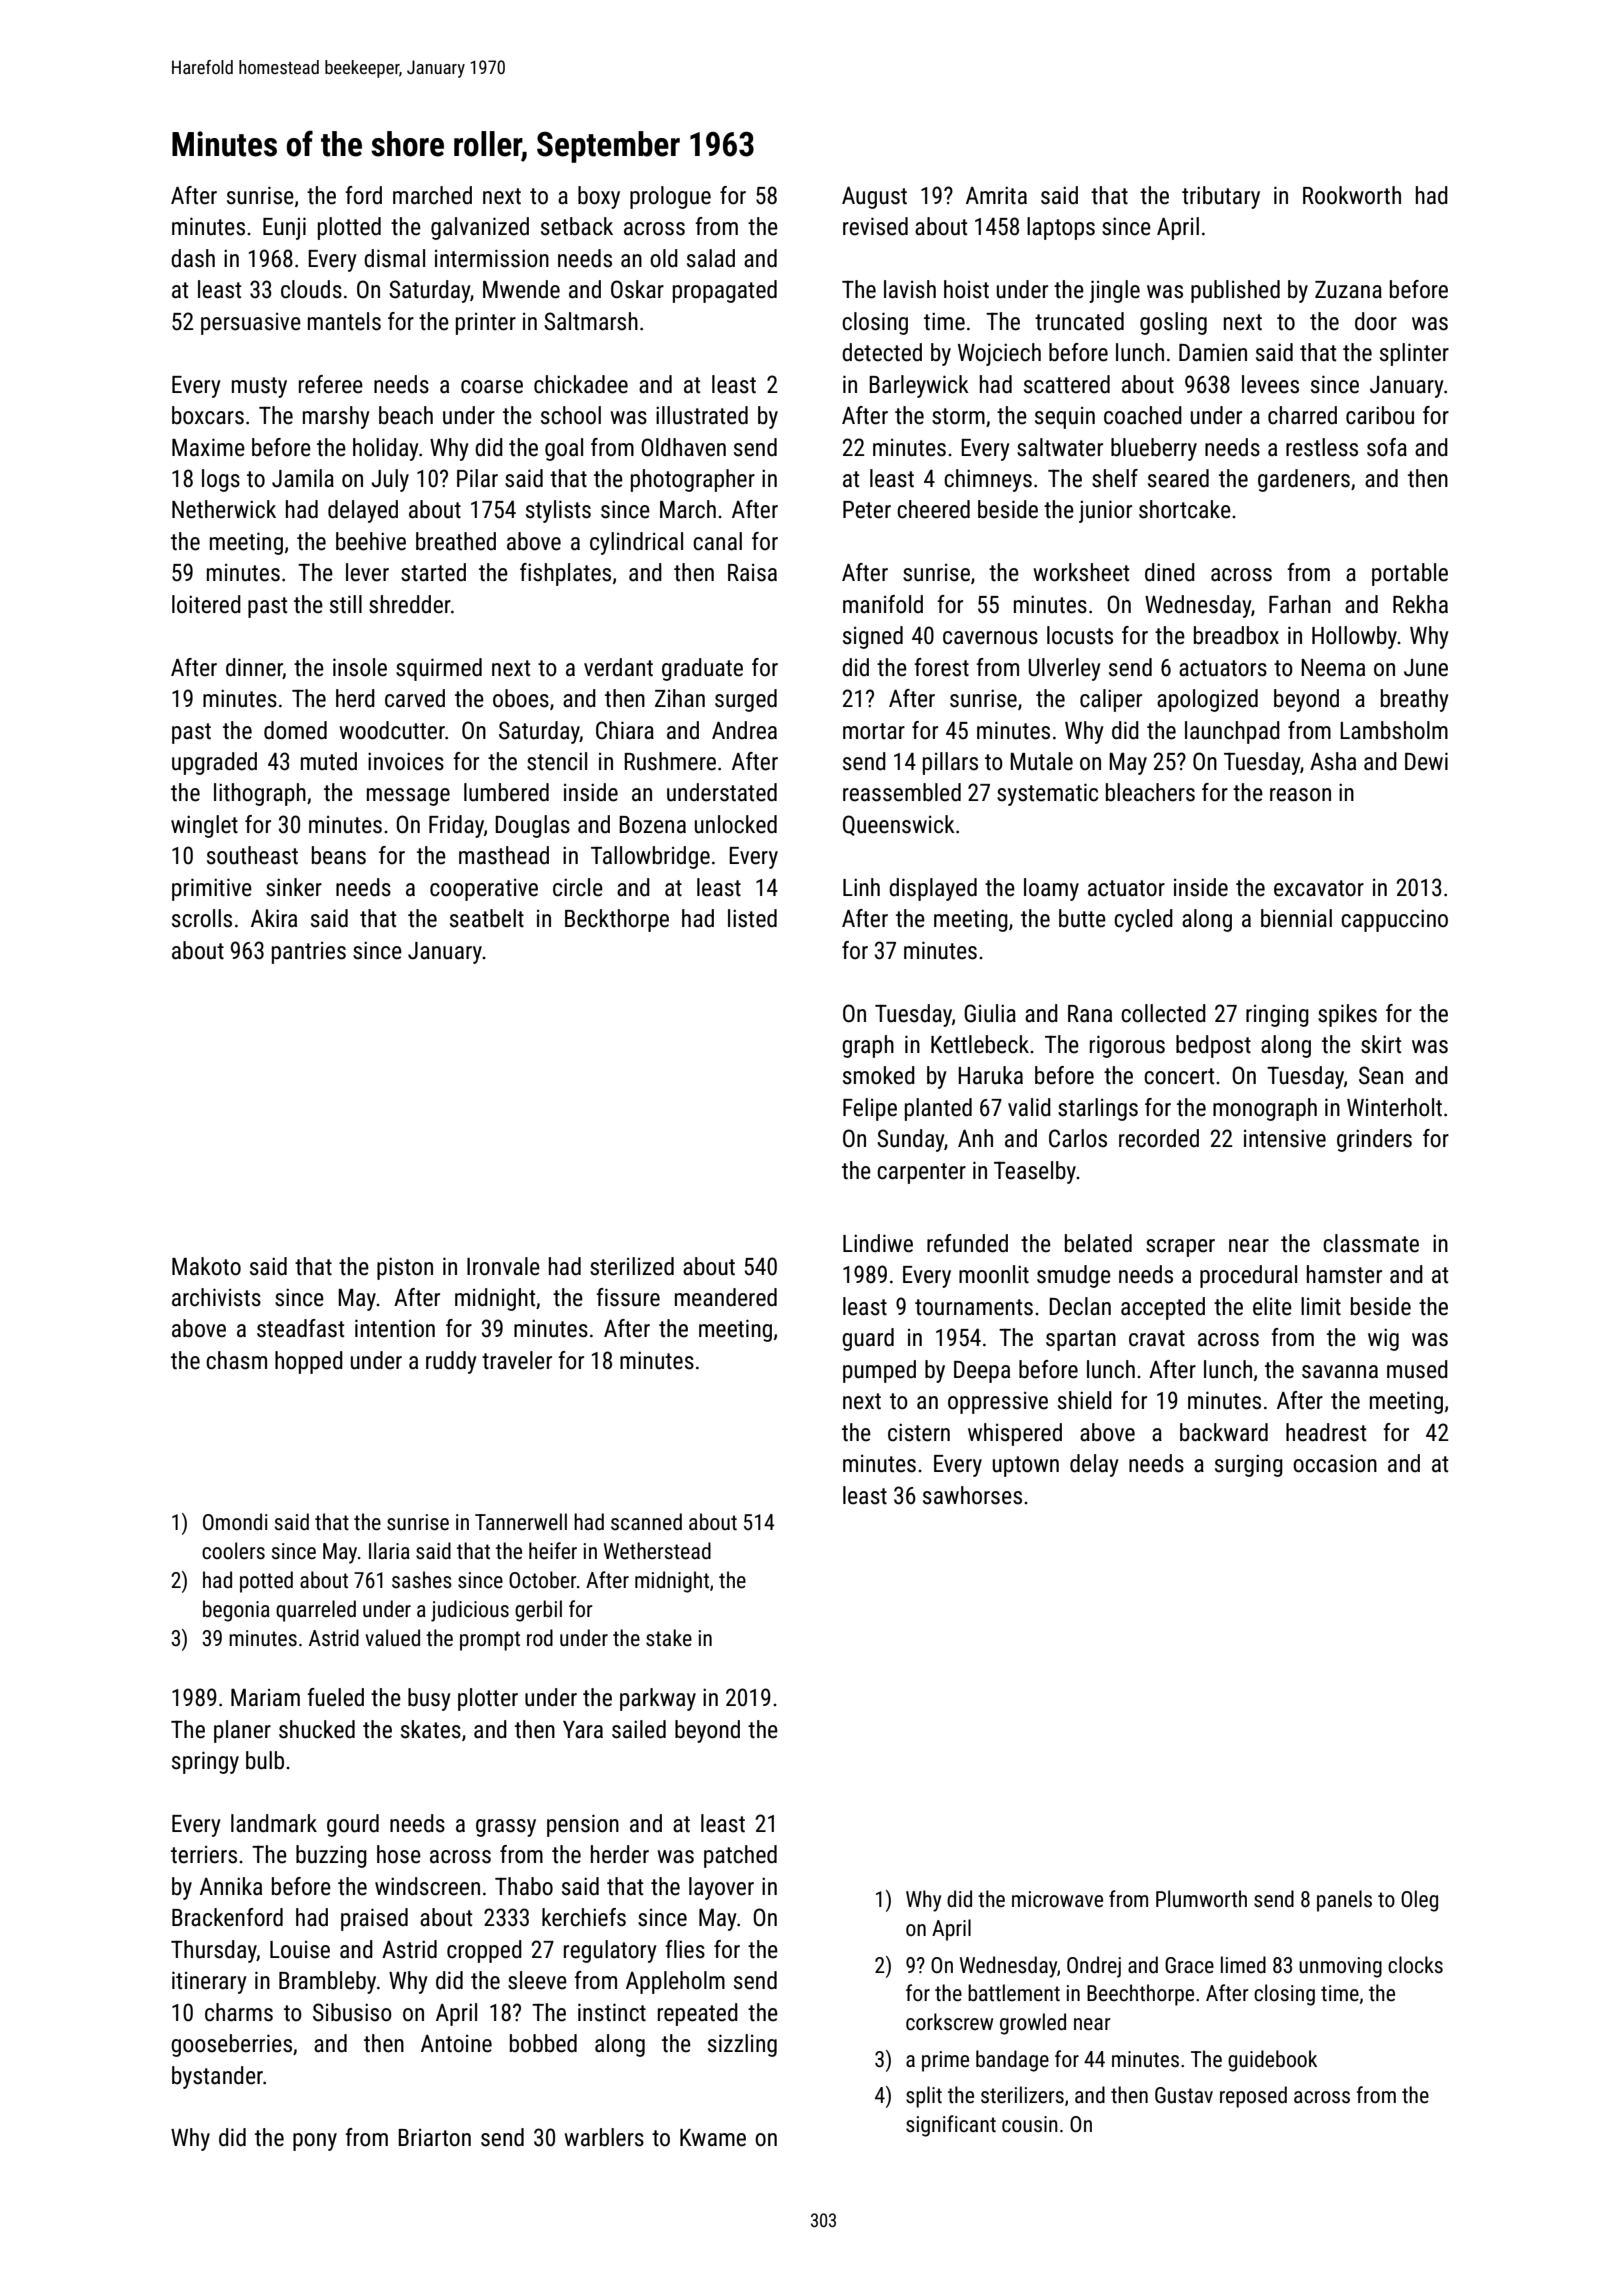 The width and height of the page is (1620, 2292). Describe the element at coordinates (919, 1432) in the page. I see `cistern` at that location.
